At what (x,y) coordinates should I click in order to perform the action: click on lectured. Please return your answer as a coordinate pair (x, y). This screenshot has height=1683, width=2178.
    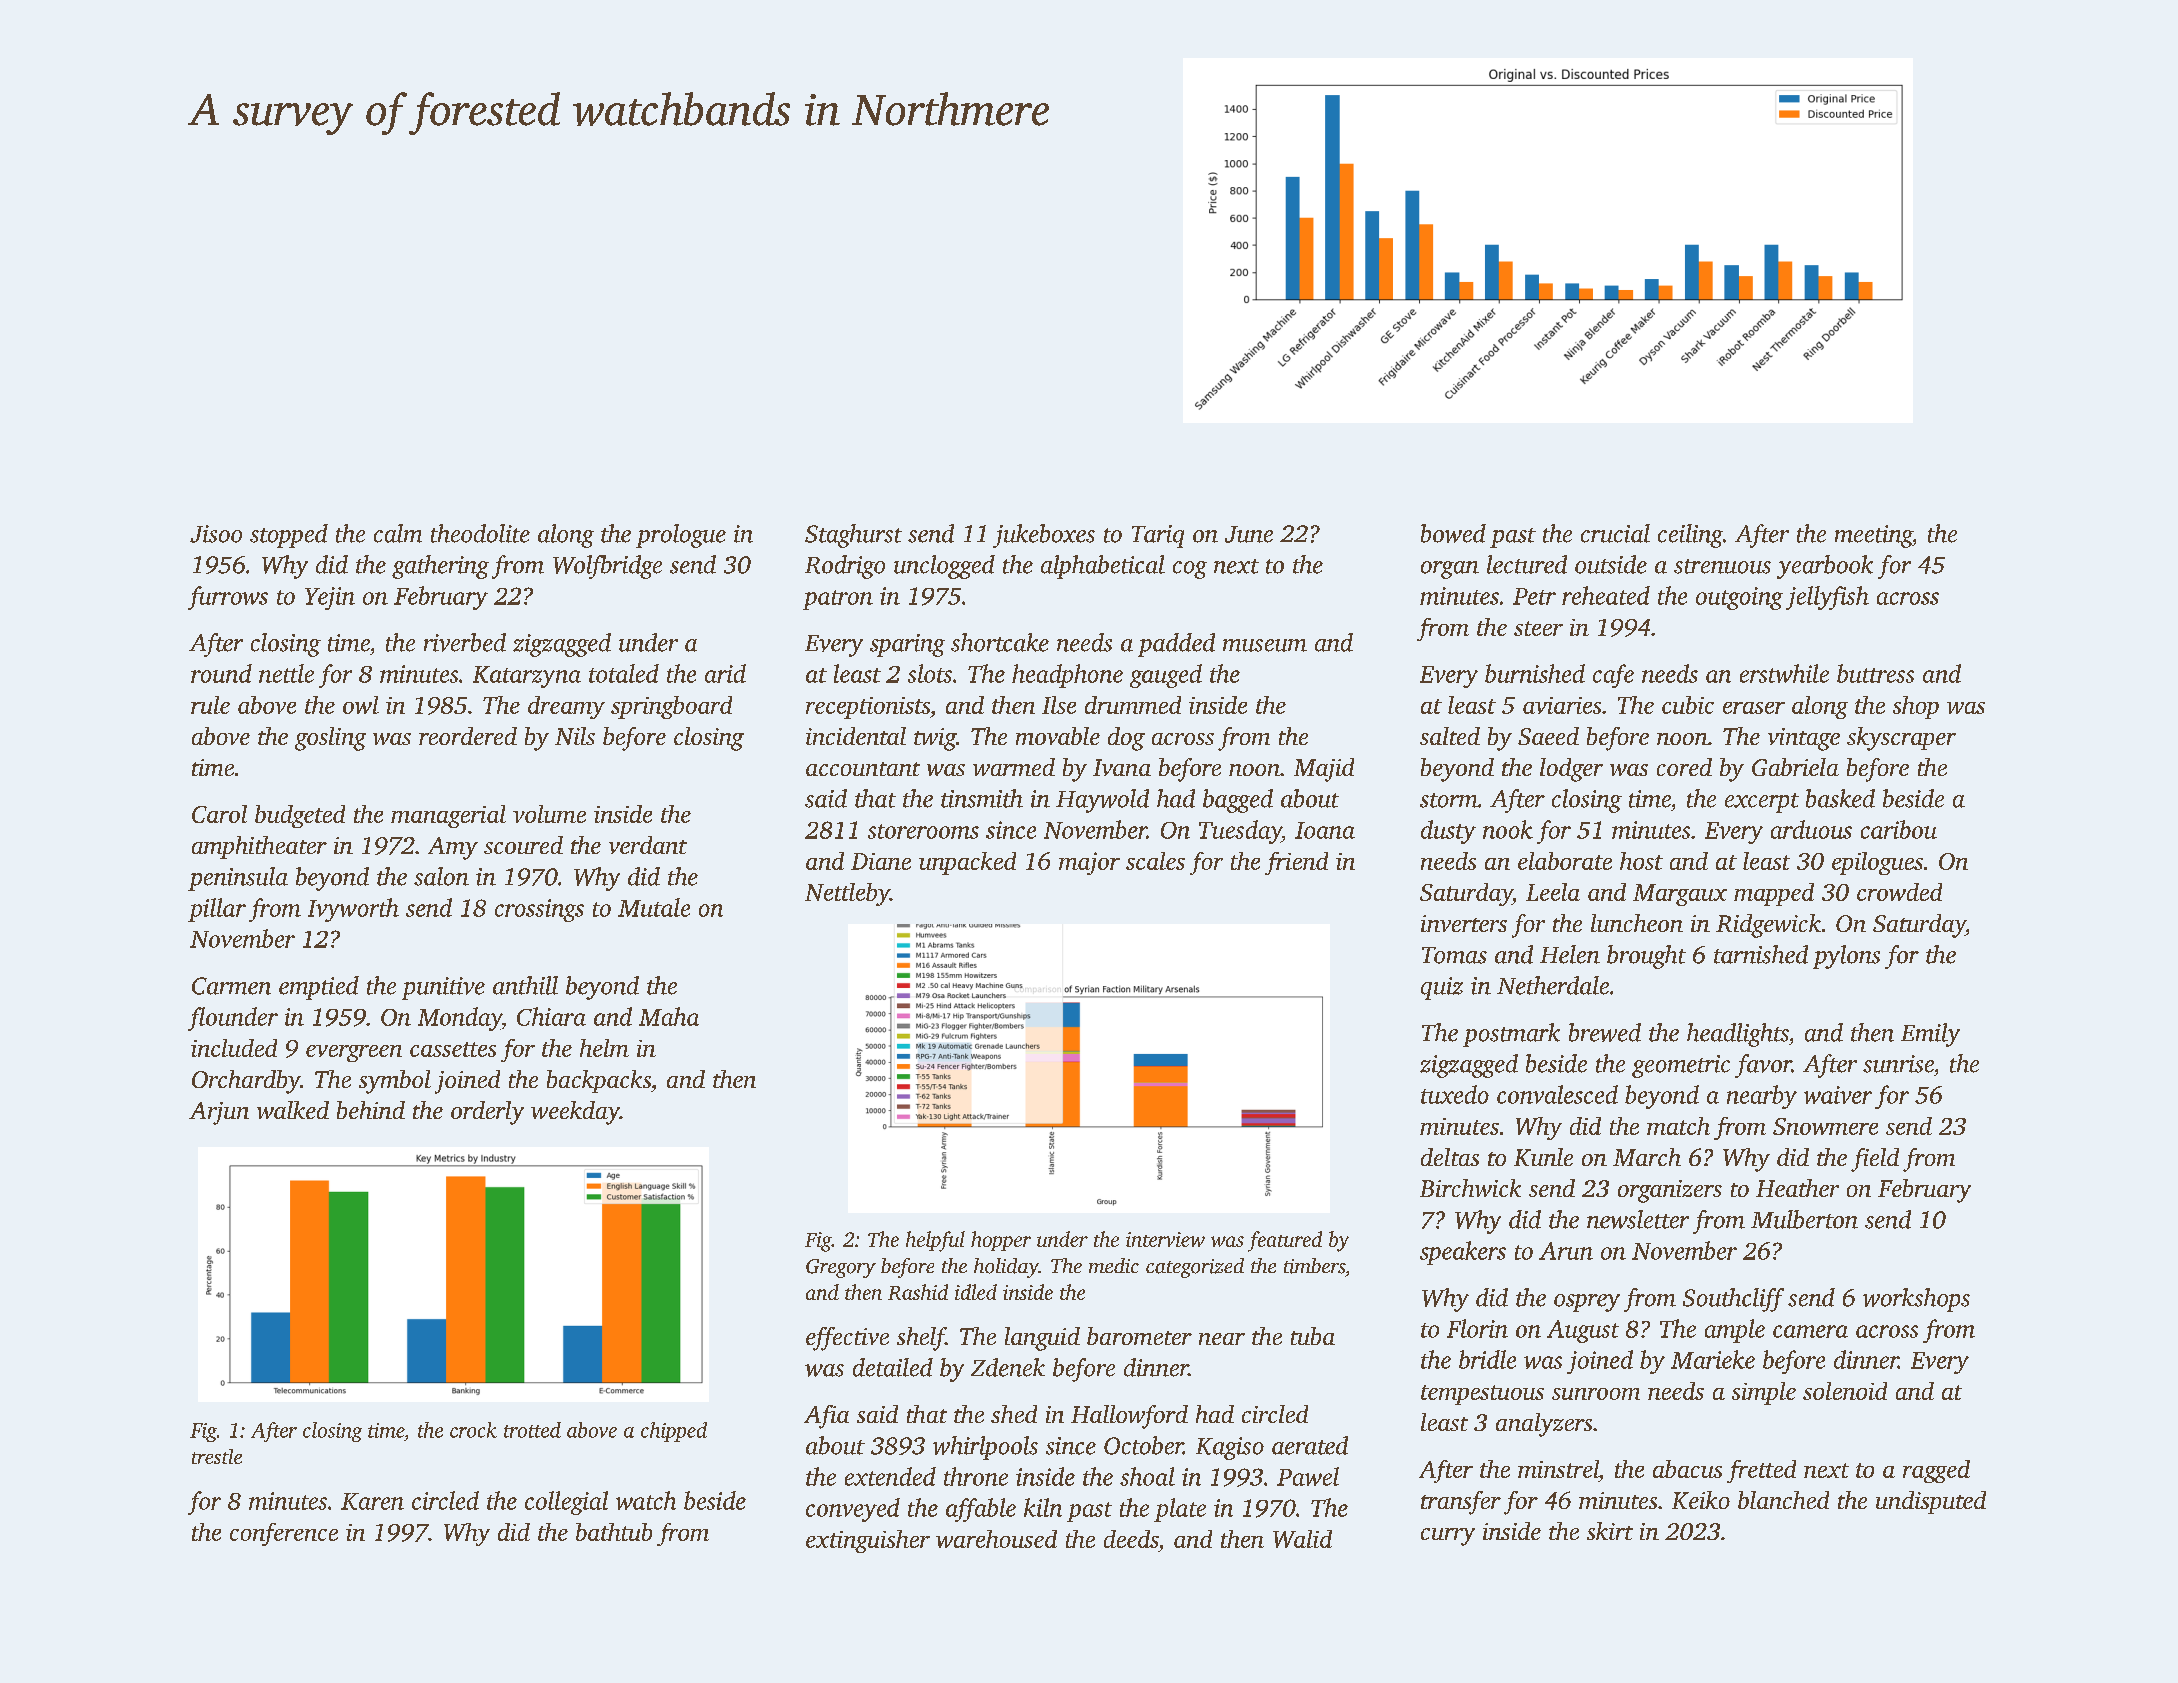
    Looking at the image, I should click on (1527, 564).
